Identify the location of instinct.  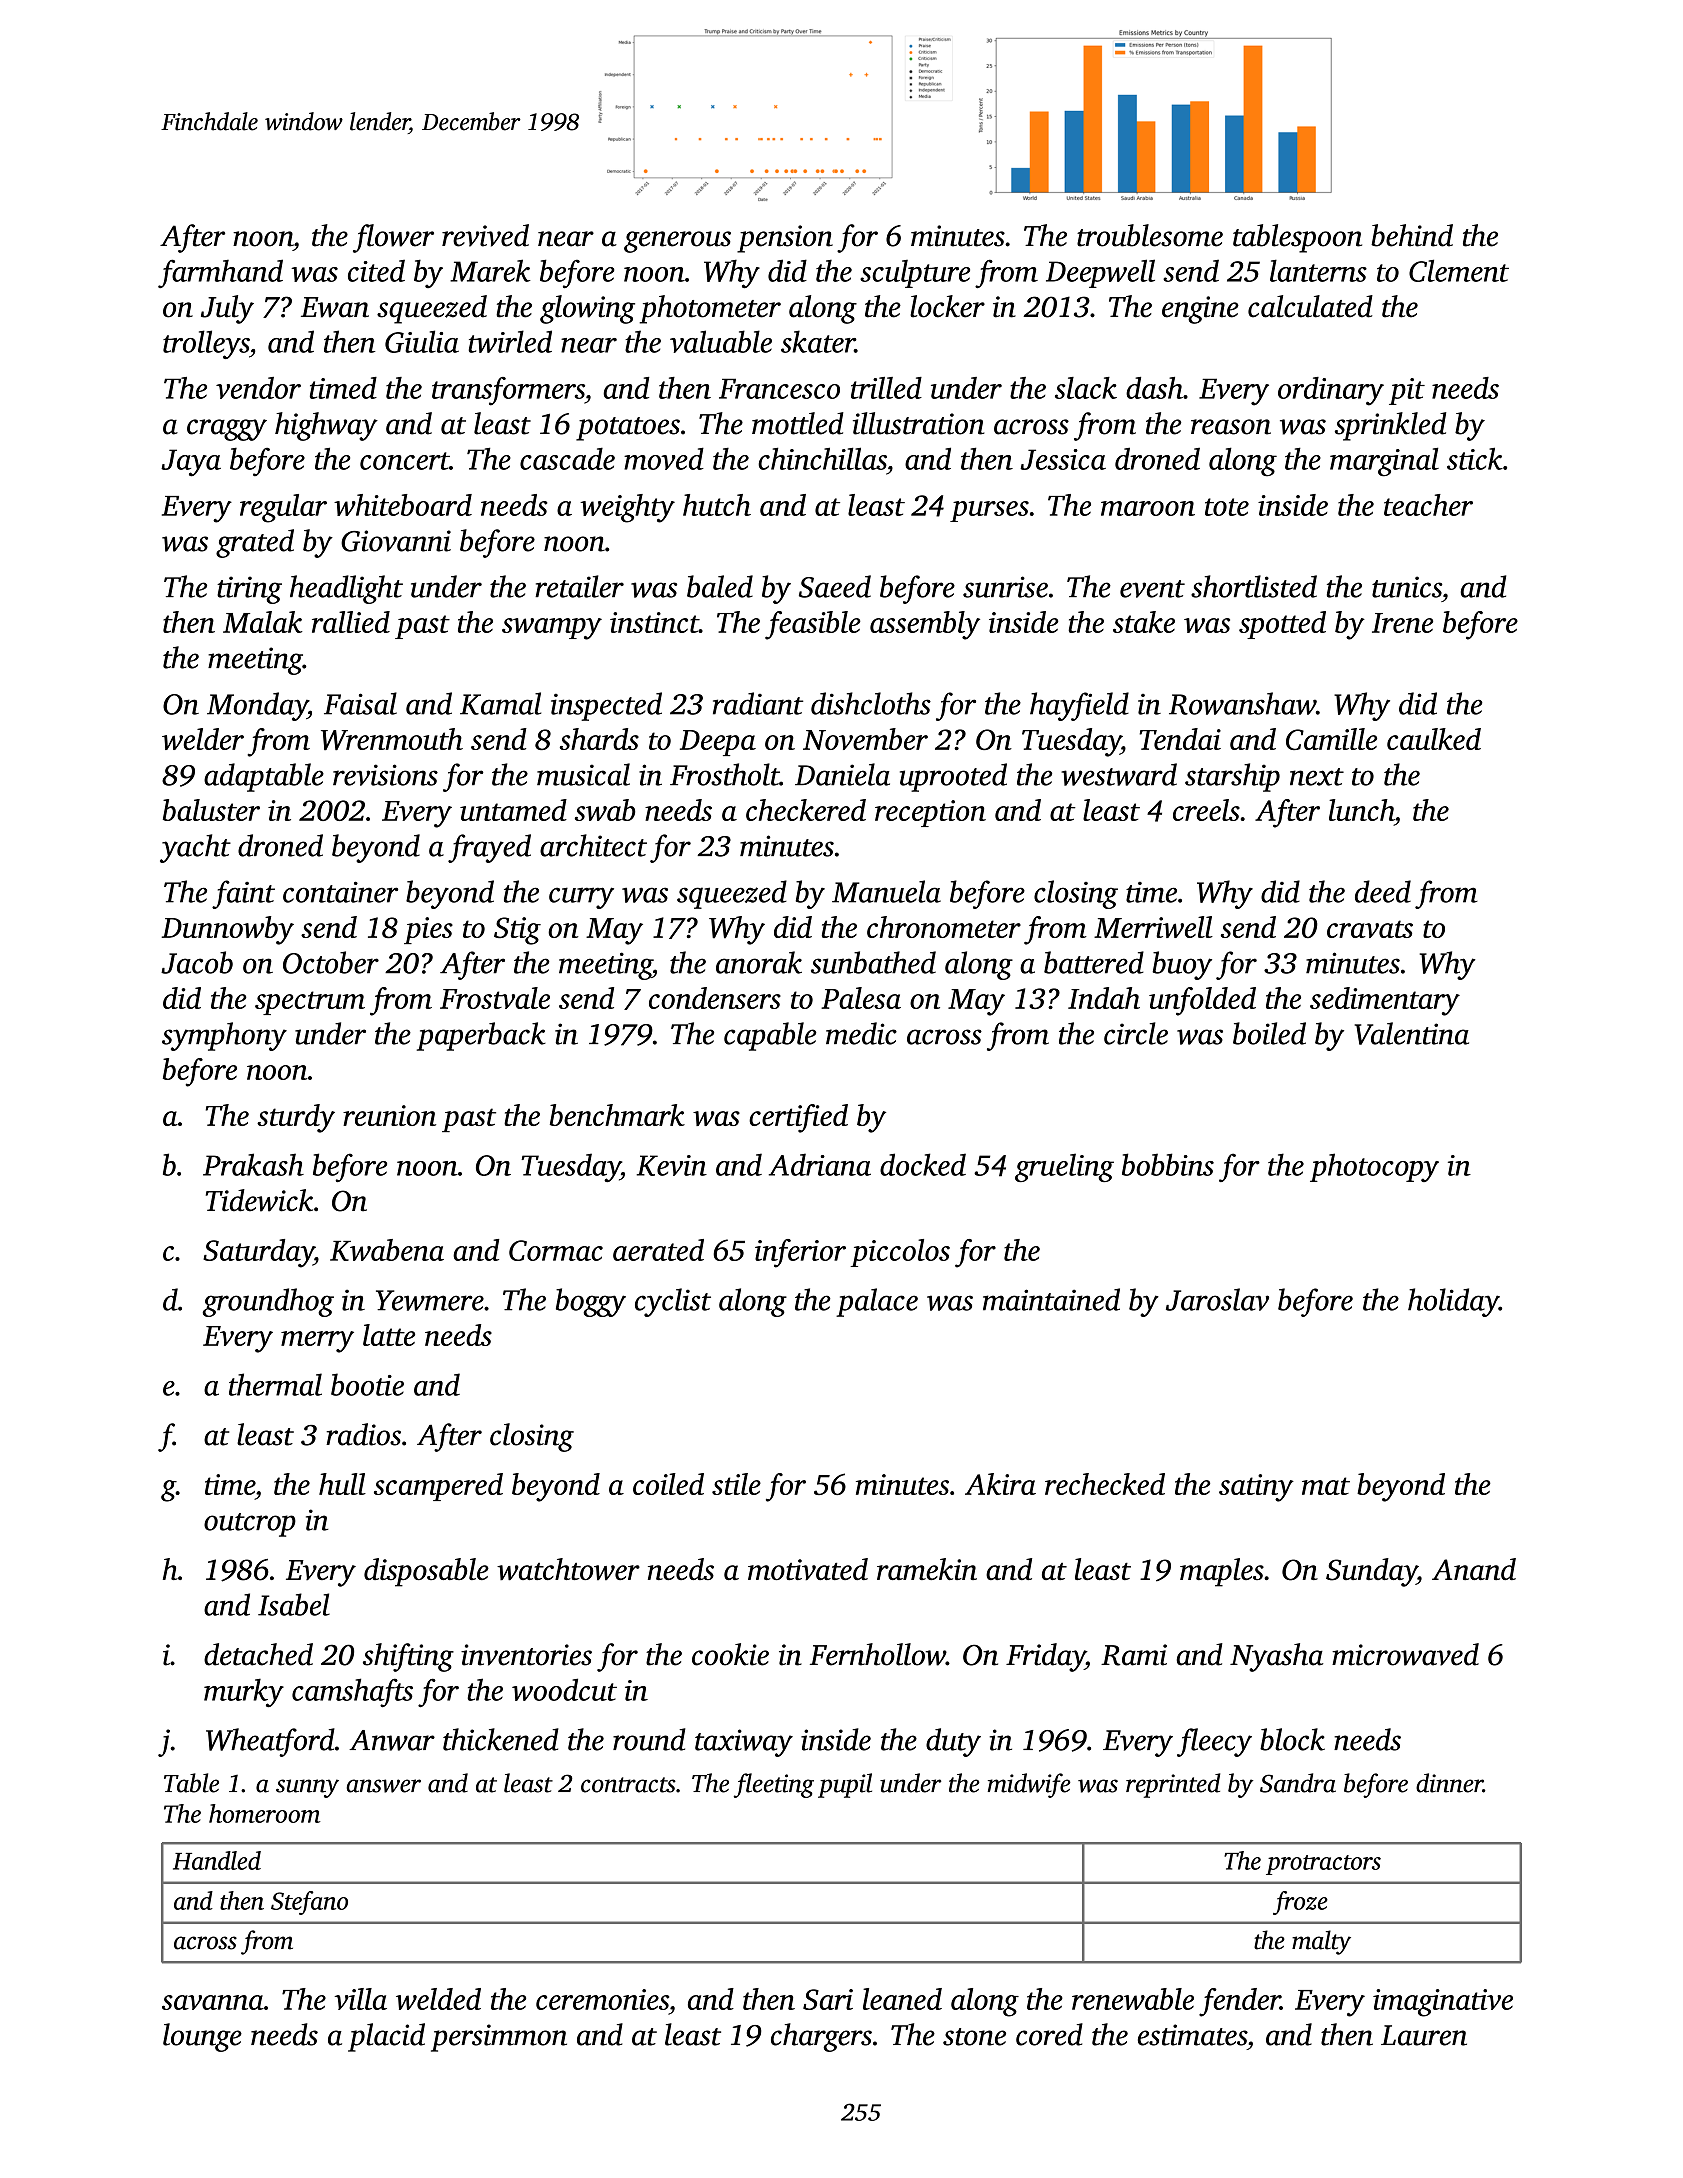
(654, 622).
